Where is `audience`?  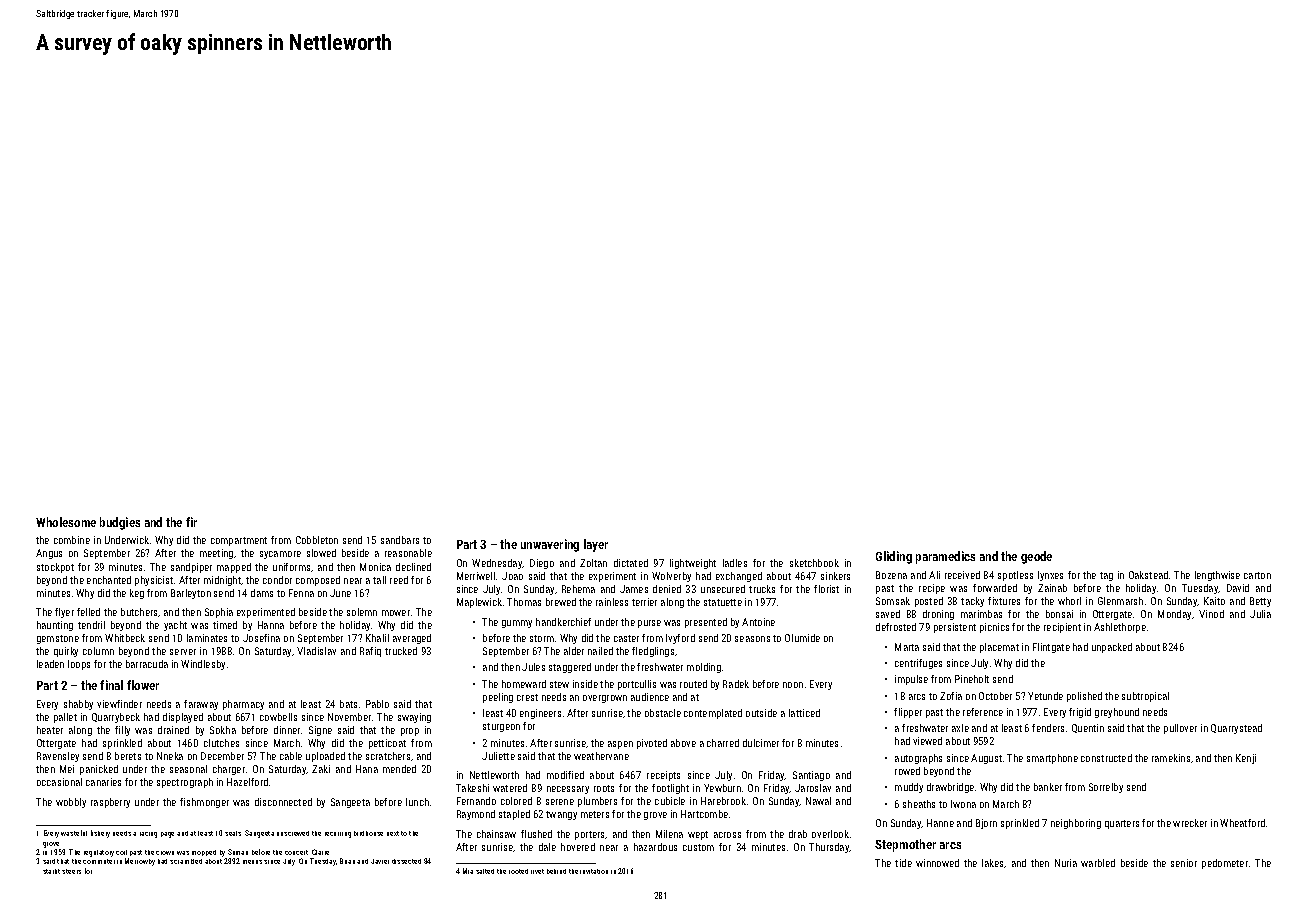
audience is located at coordinates (650, 697).
